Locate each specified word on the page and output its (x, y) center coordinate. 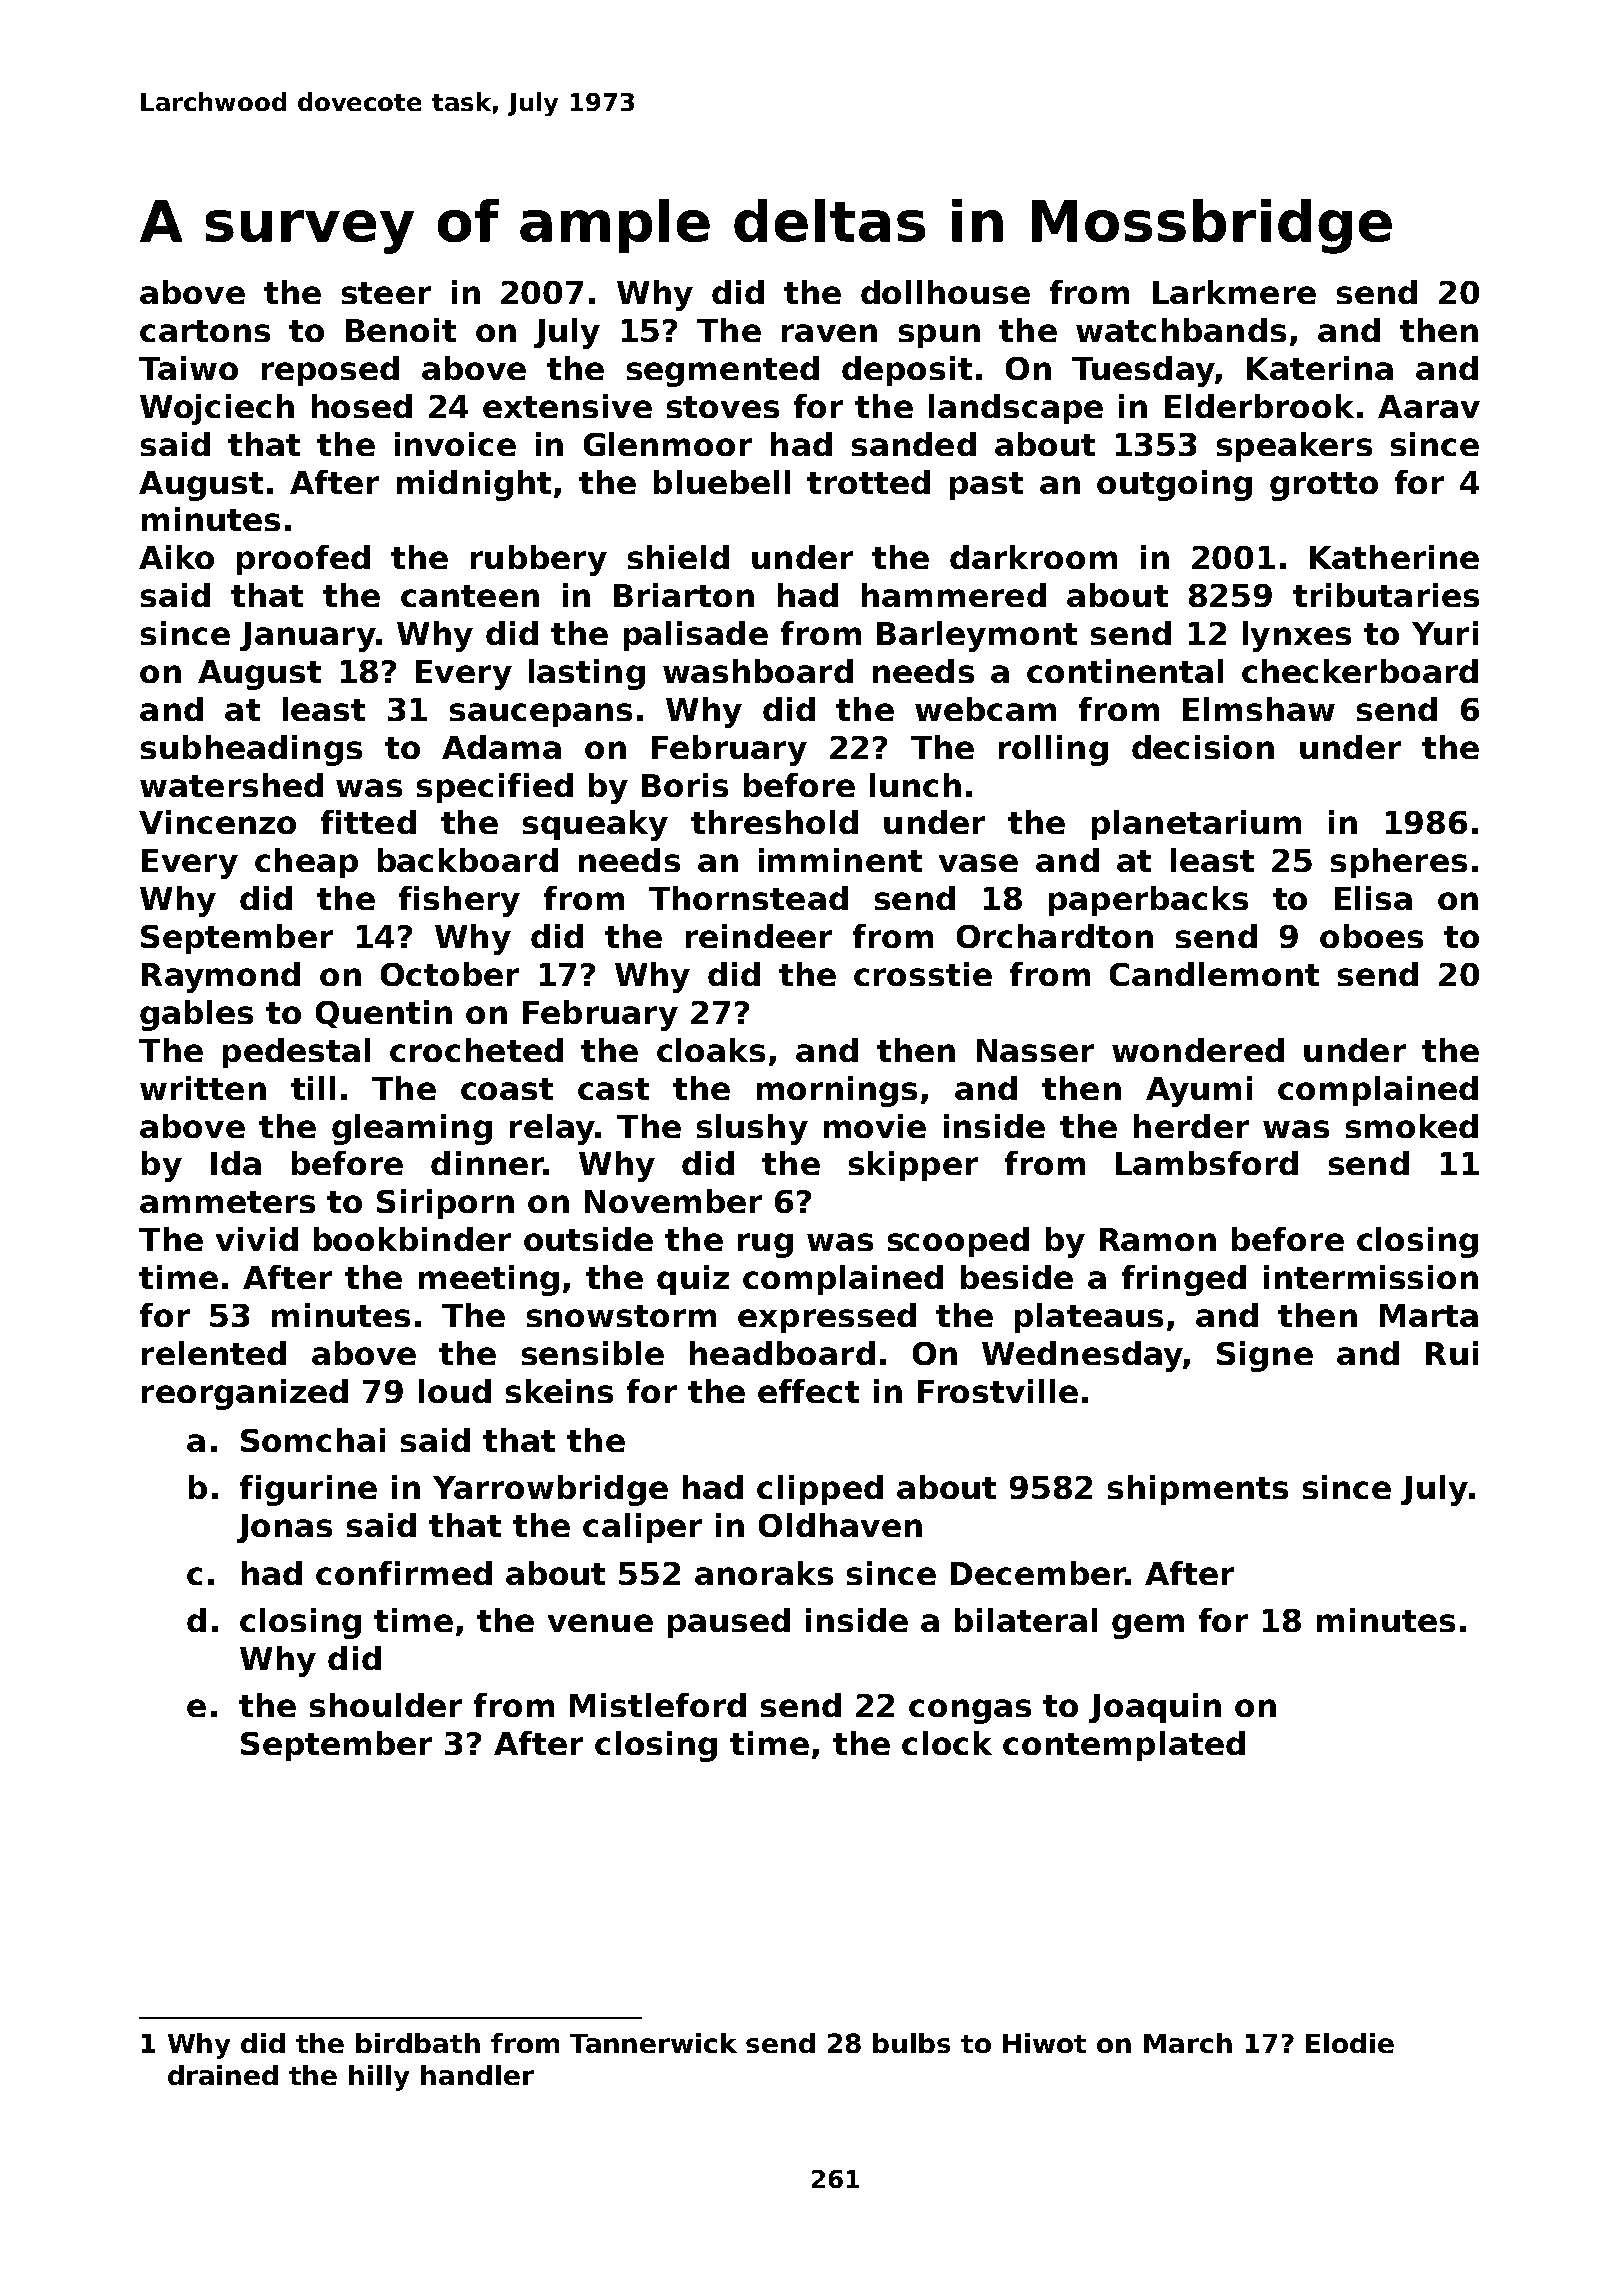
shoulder (386, 1705)
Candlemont (1214, 974)
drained (223, 2075)
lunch (915, 785)
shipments (1198, 1490)
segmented (723, 371)
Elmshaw (1259, 709)
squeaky (595, 825)
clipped (820, 1490)
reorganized (245, 1394)
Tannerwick (653, 2043)
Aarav (1429, 406)
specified (495, 788)
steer (386, 293)
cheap (306, 863)
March (1188, 2043)
